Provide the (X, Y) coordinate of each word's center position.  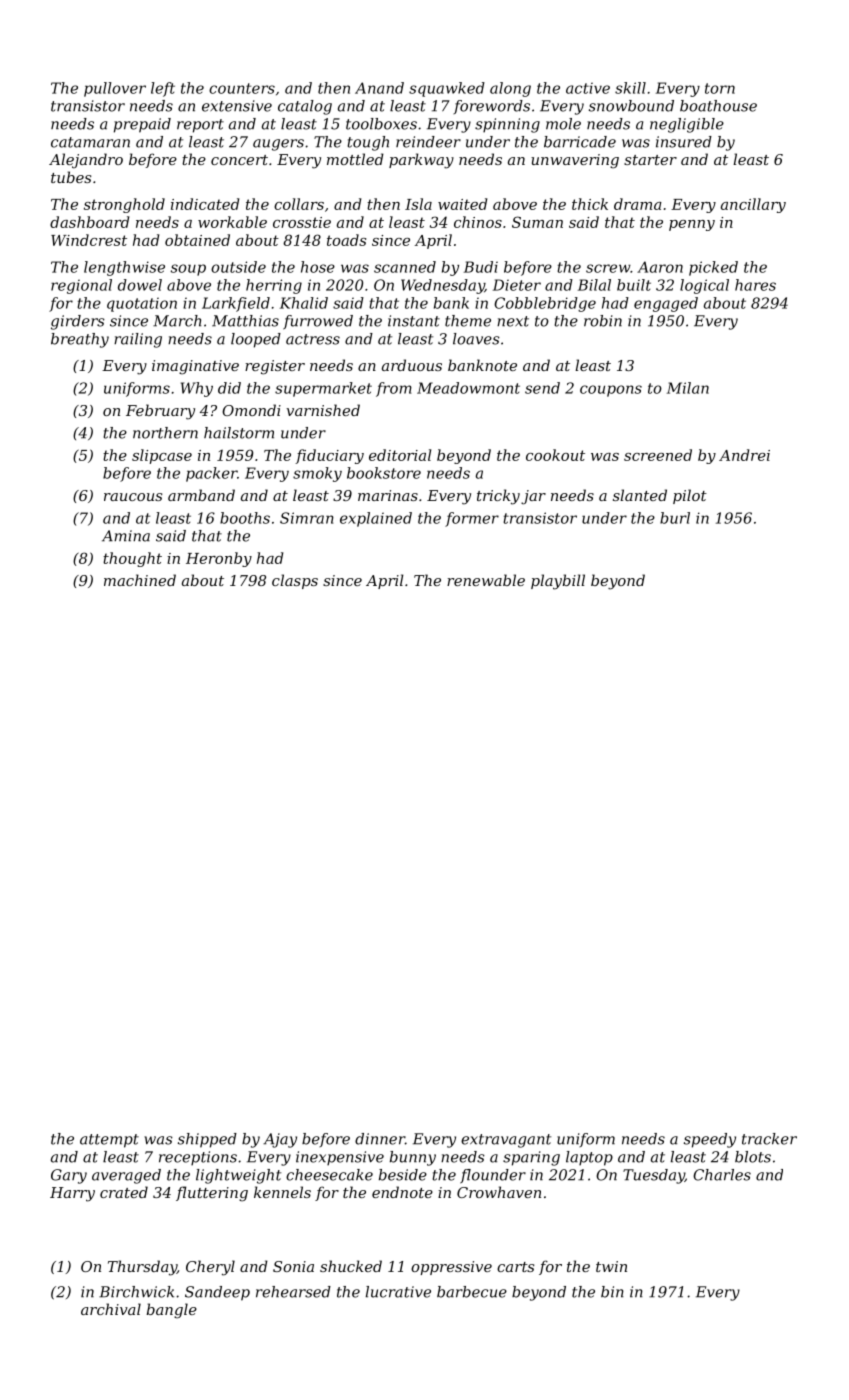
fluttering (212, 1194)
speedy (710, 1140)
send (542, 388)
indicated (205, 204)
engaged (666, 304)
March (177, 321)
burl (675, 518)
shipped (207, 1140)
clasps (295, 581)
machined (140, 580)
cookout (555, 455)
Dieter (517, 285)
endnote (402, 1192)
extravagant (506, 1141)
